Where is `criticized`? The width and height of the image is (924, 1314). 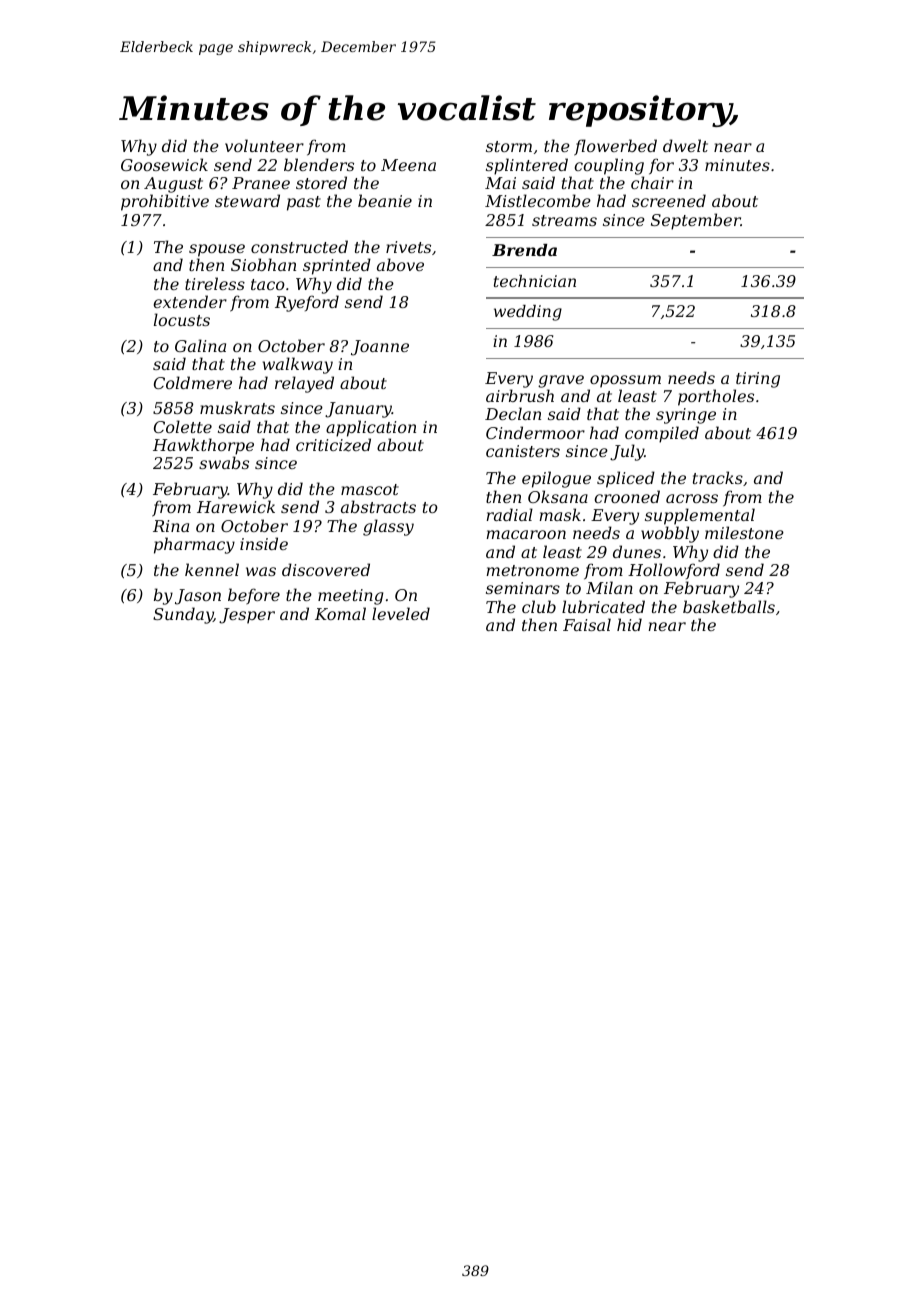 criticized is located at coordinates (333, 445).
